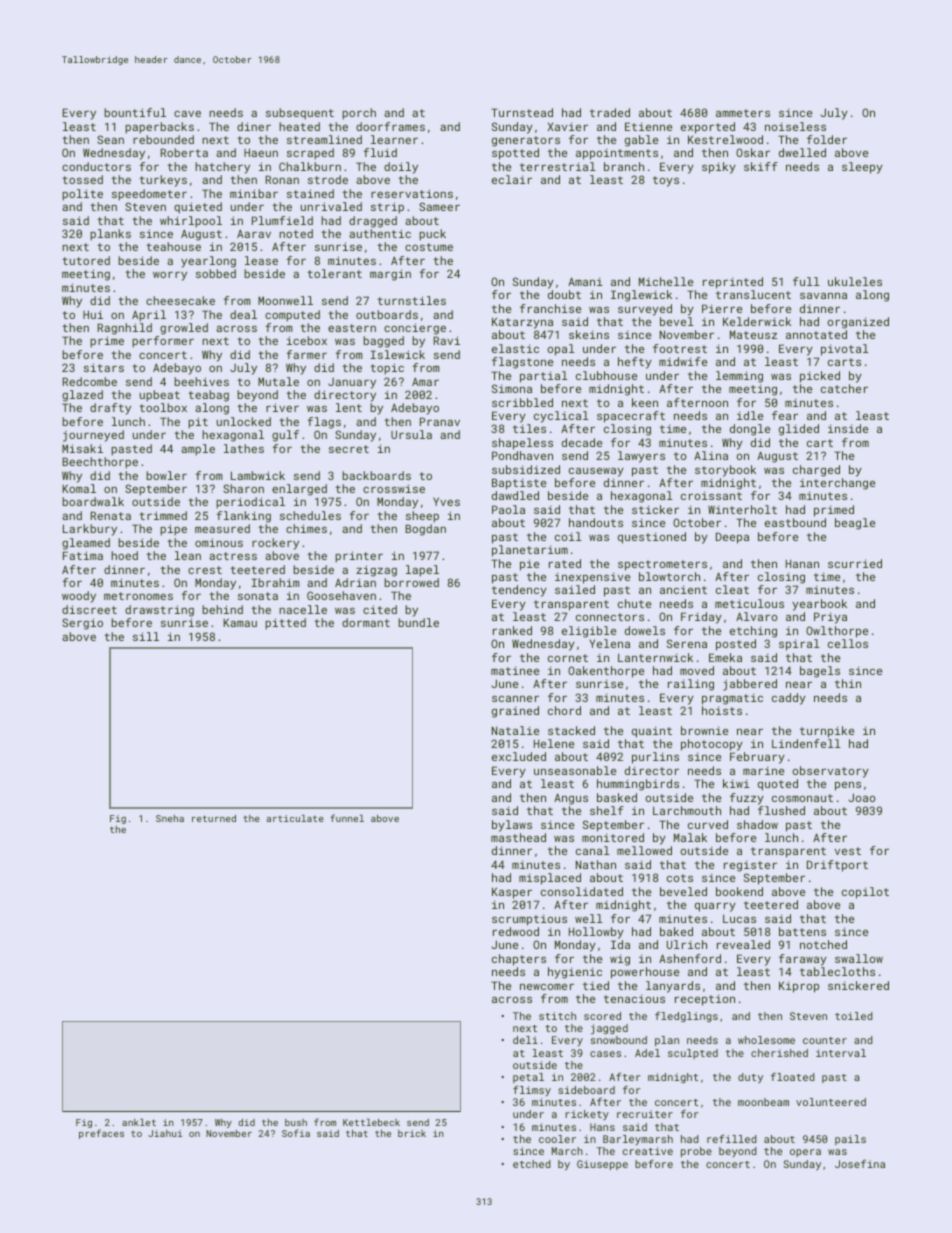 The height and width of the screenshot is (1233, 952). I want to click on inside, so click(848, 428).
